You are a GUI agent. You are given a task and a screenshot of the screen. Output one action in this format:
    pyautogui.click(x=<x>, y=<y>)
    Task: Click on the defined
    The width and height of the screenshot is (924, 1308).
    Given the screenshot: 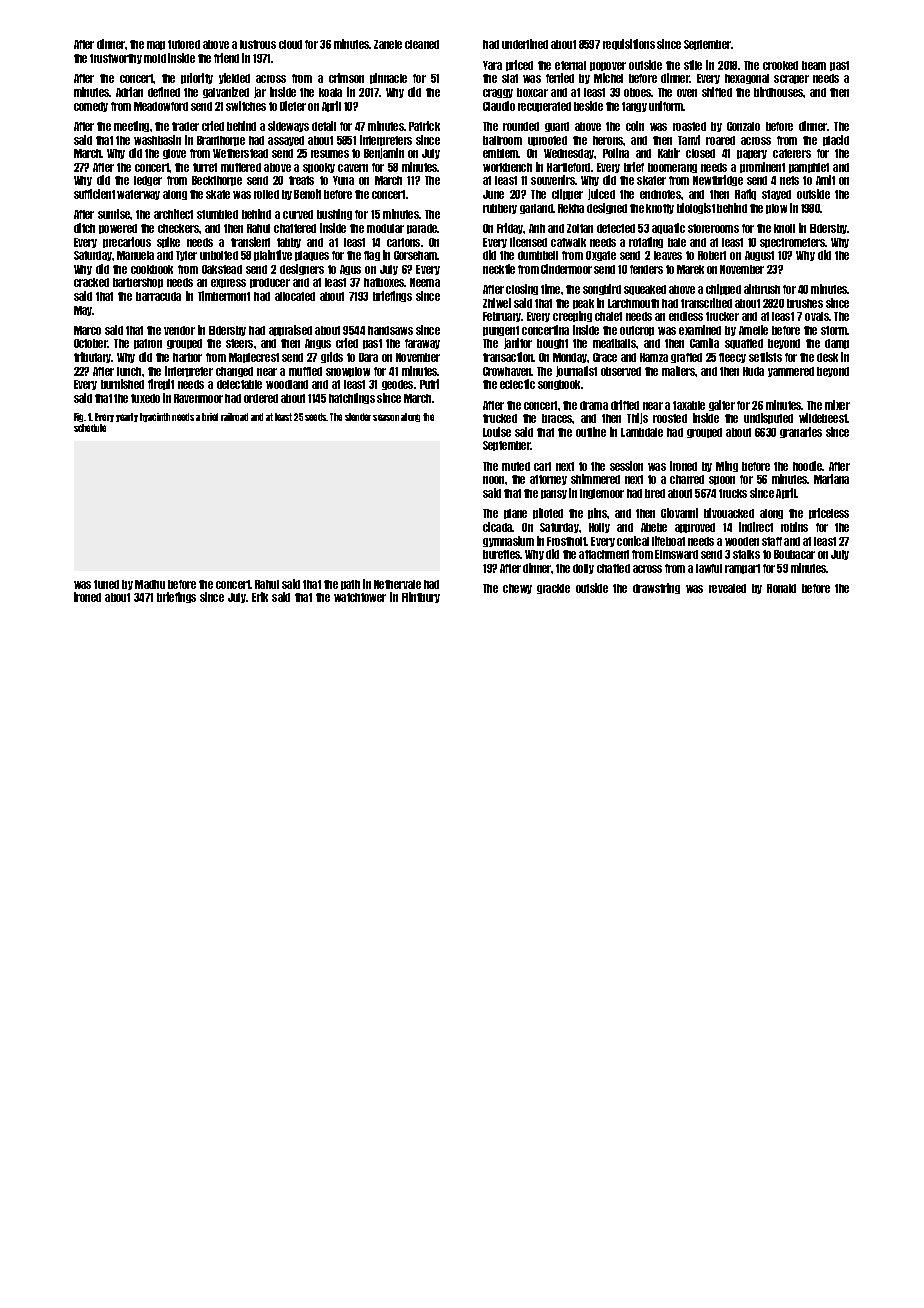 What is the action you would take?
    pyautogui.click(x=164, y=92)
